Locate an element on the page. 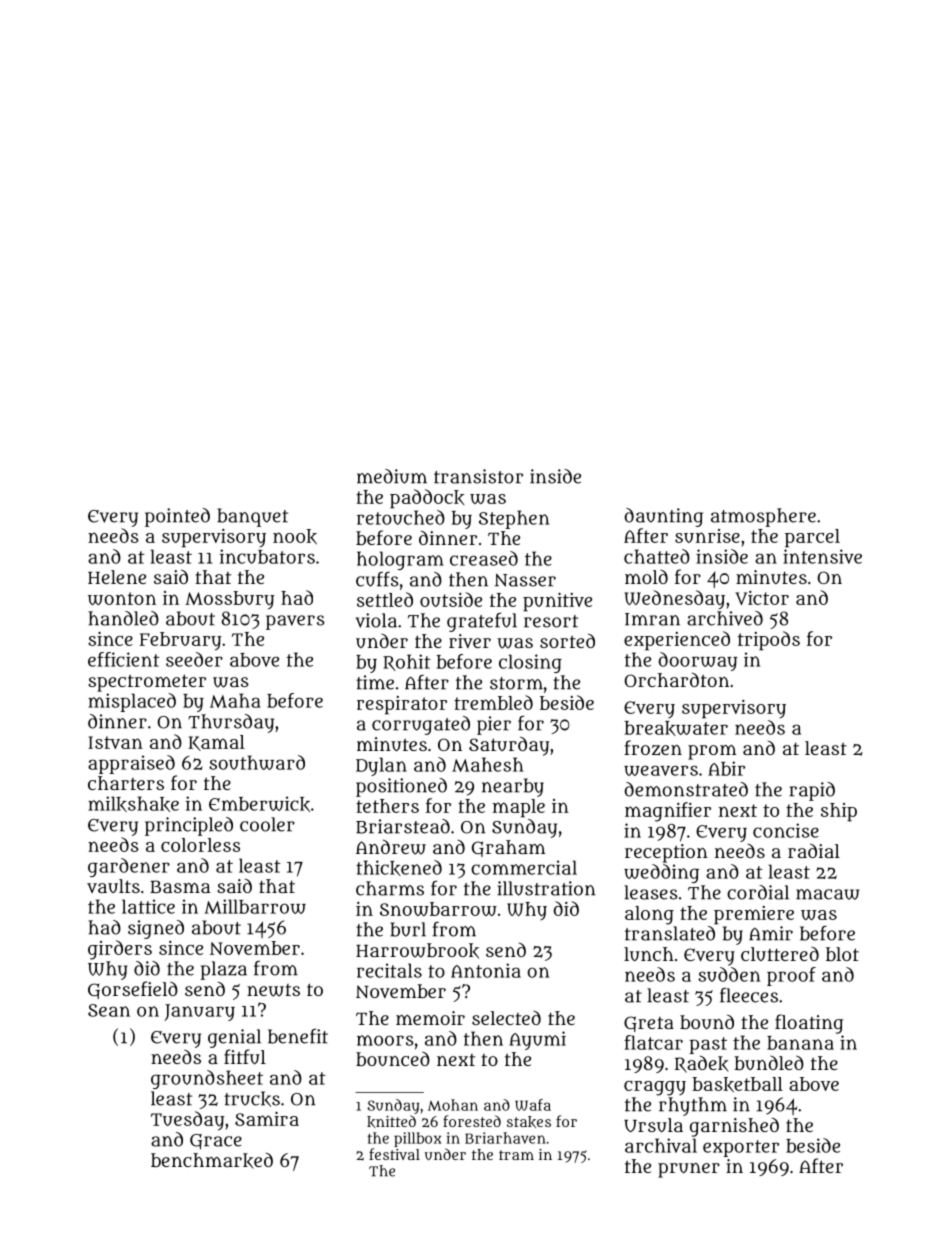  transistor is located at coordinates (478, 476).
